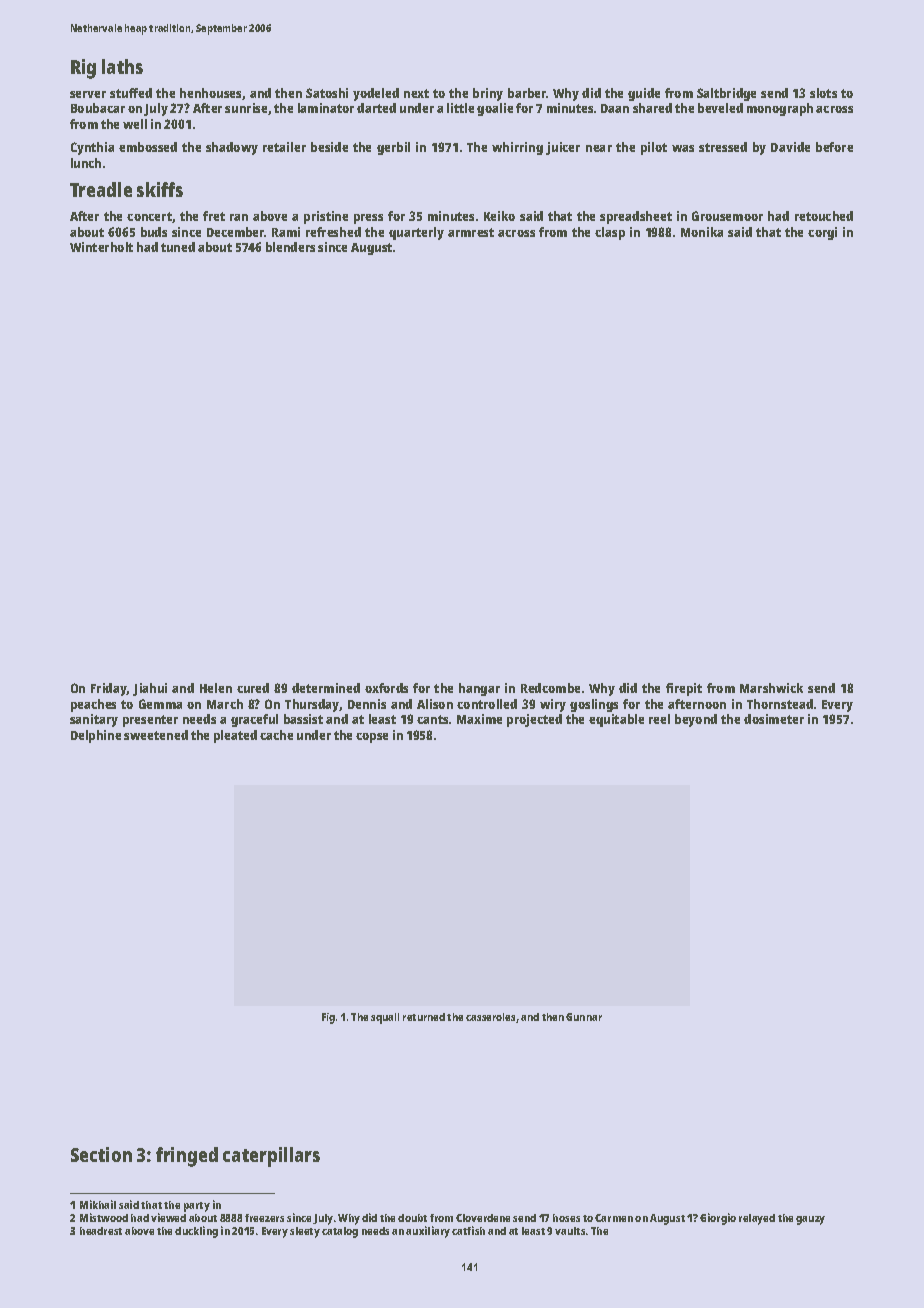 Image resolution: width=924 pixels, height=1308 pixels. What do you see at coordinates (328, 1018) in the screenshot?
I see `Fig` at bounding box center [328, 1018].
